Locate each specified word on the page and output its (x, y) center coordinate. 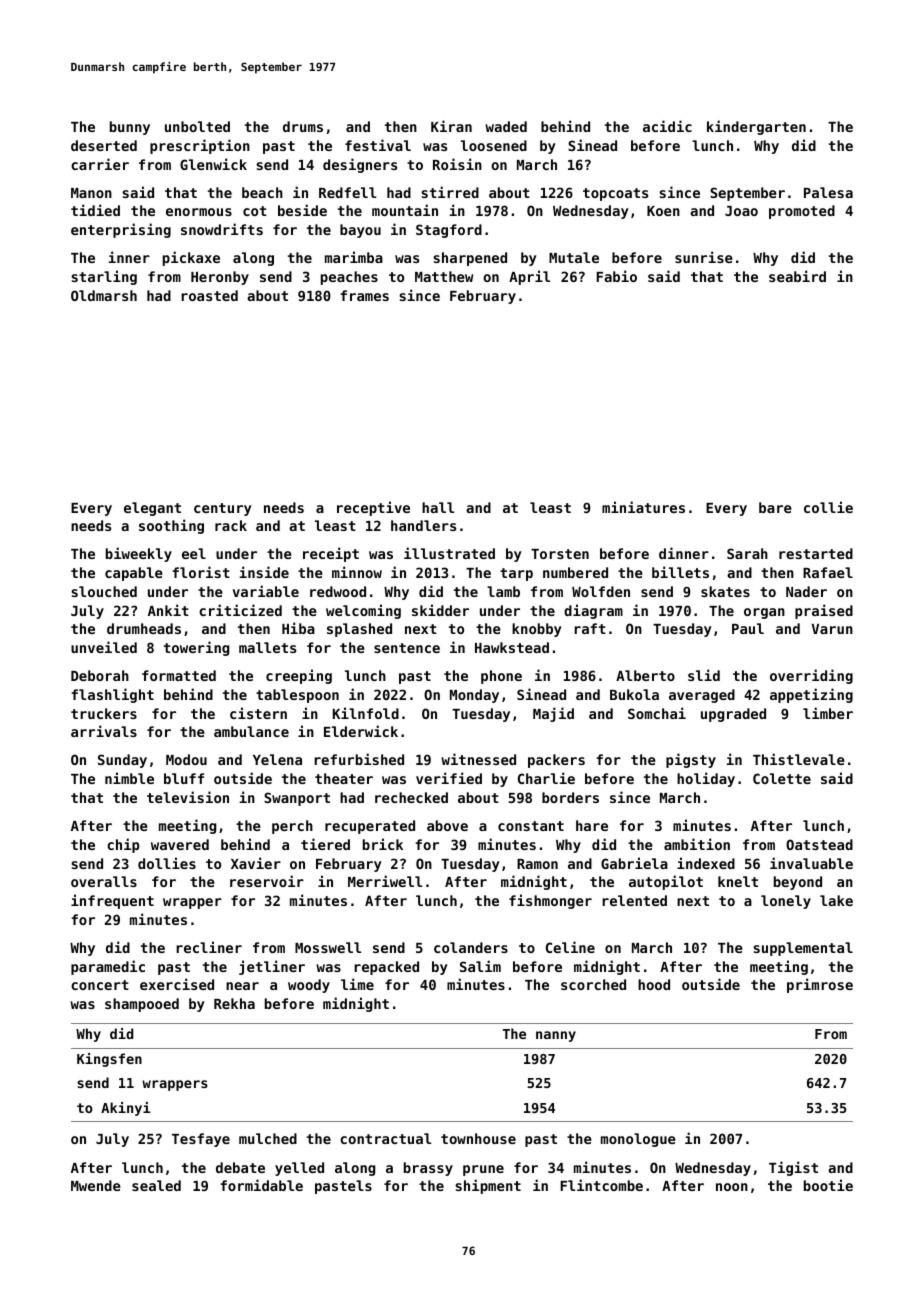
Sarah (747, 553)
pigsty (691, 760)
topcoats (615, 194)
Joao (741, 211)
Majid (553, 714)
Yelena (277, 759)
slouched (104, 591)
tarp (516, 574)
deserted (104, 145)
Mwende (96, 1185)
